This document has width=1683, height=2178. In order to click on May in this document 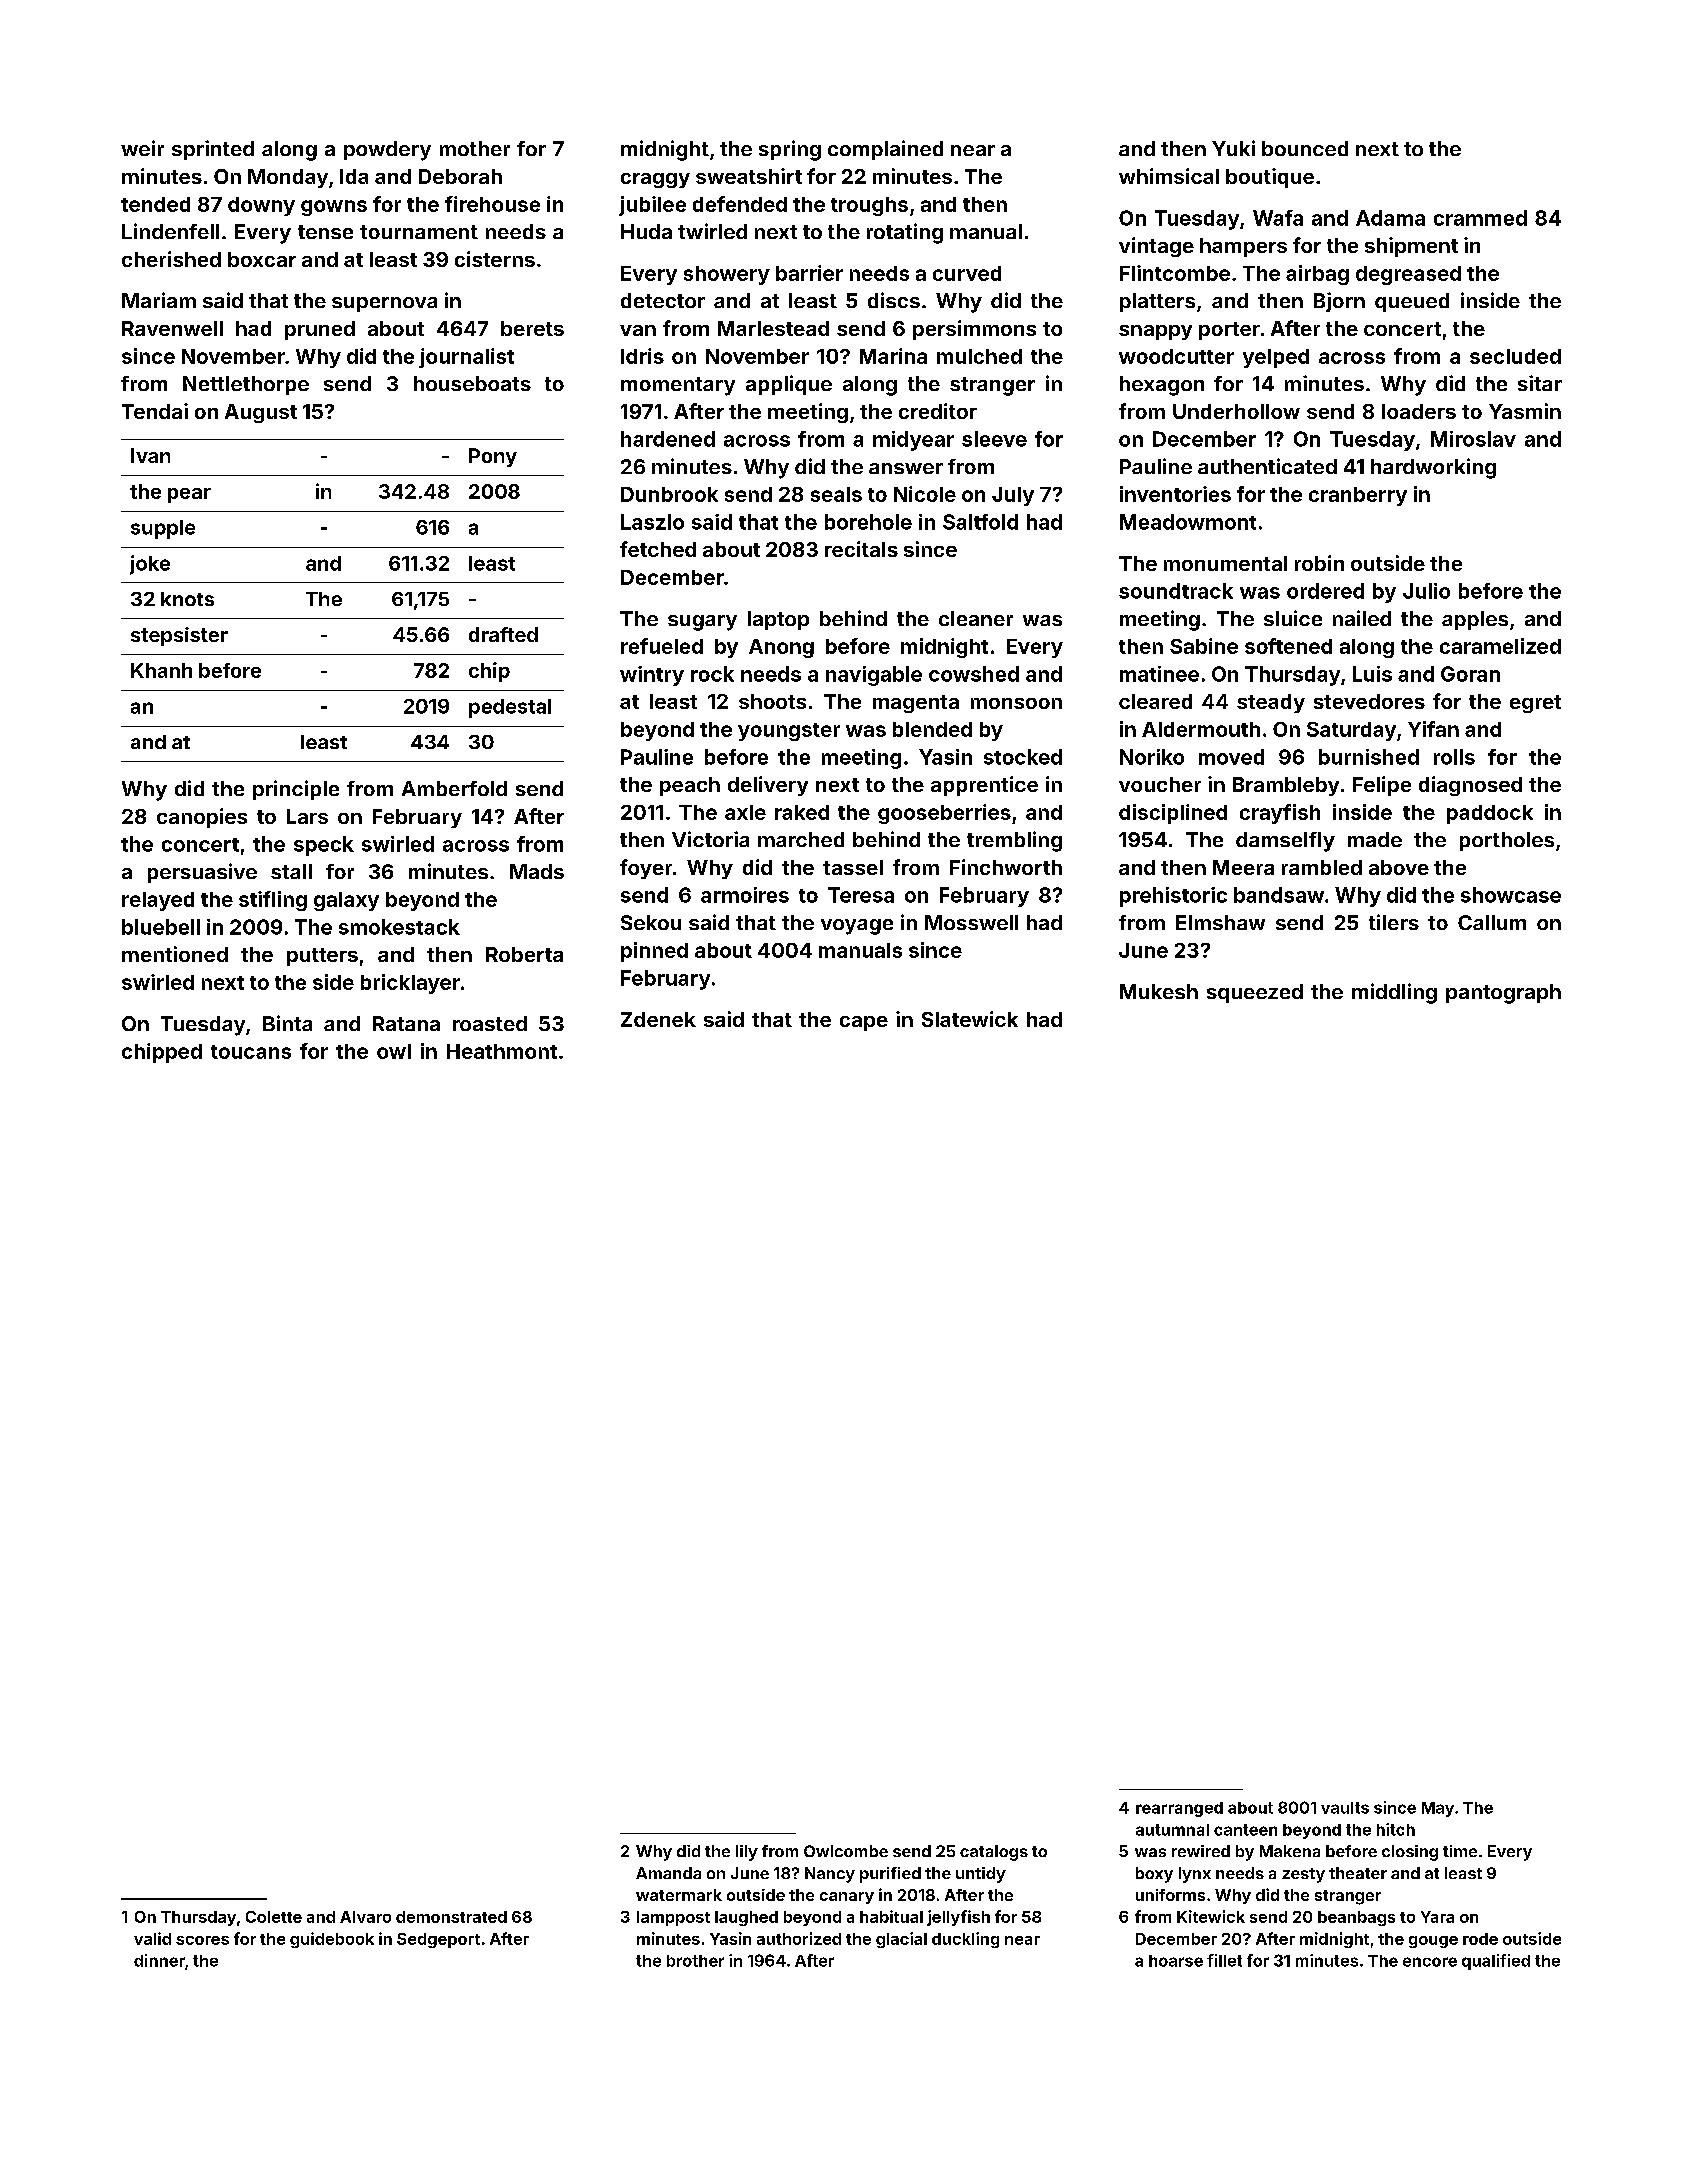, I will do `click(1438, 1809)`.
